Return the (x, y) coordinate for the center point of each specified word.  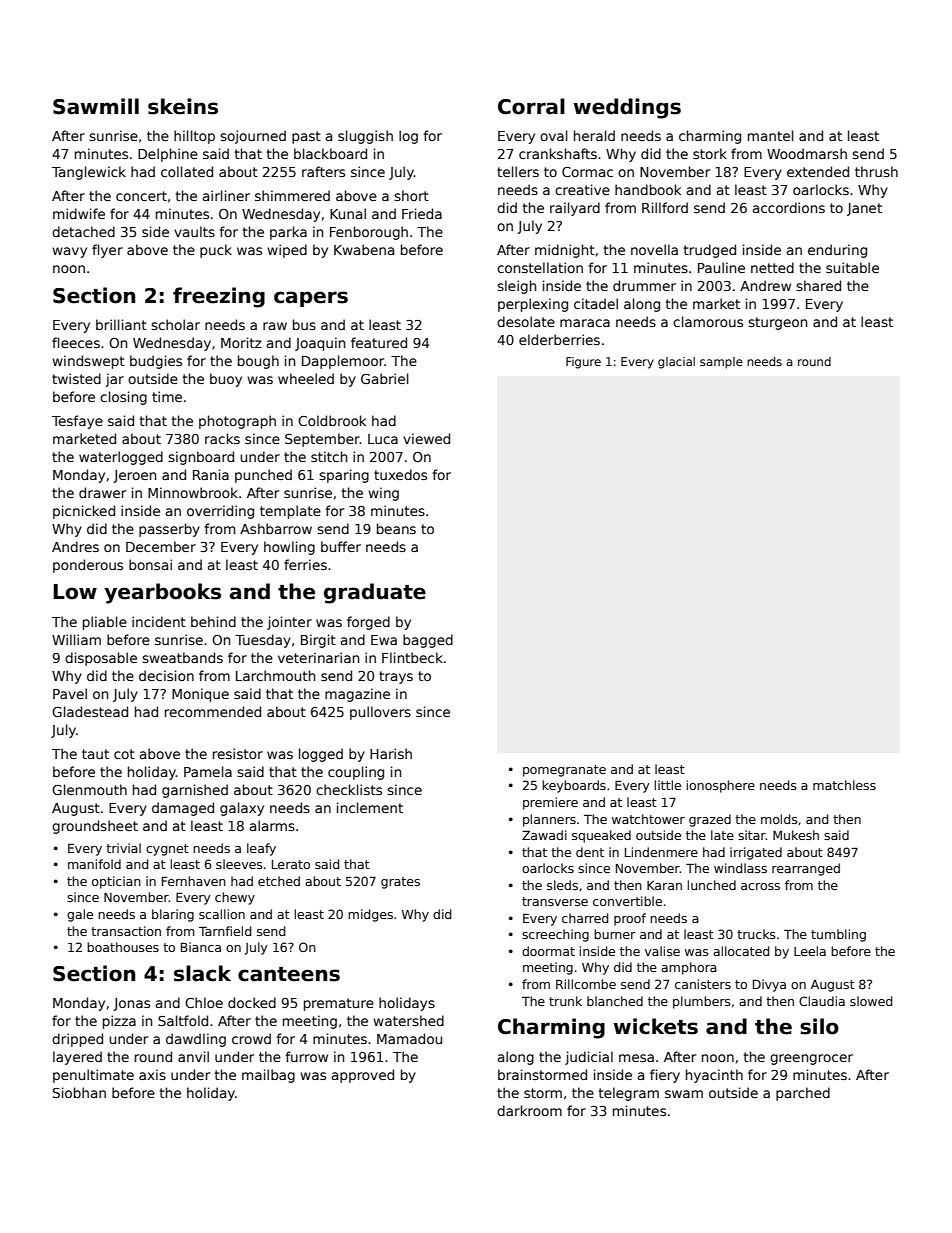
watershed (408, 1020)
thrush (876, 171)
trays (396, 677)
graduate (375, 593)
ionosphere (721, 786)
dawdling (196, 1040)
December (161, 546)
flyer (107, 251)
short (411, 195)
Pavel (70, 693)
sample (721, 363)
